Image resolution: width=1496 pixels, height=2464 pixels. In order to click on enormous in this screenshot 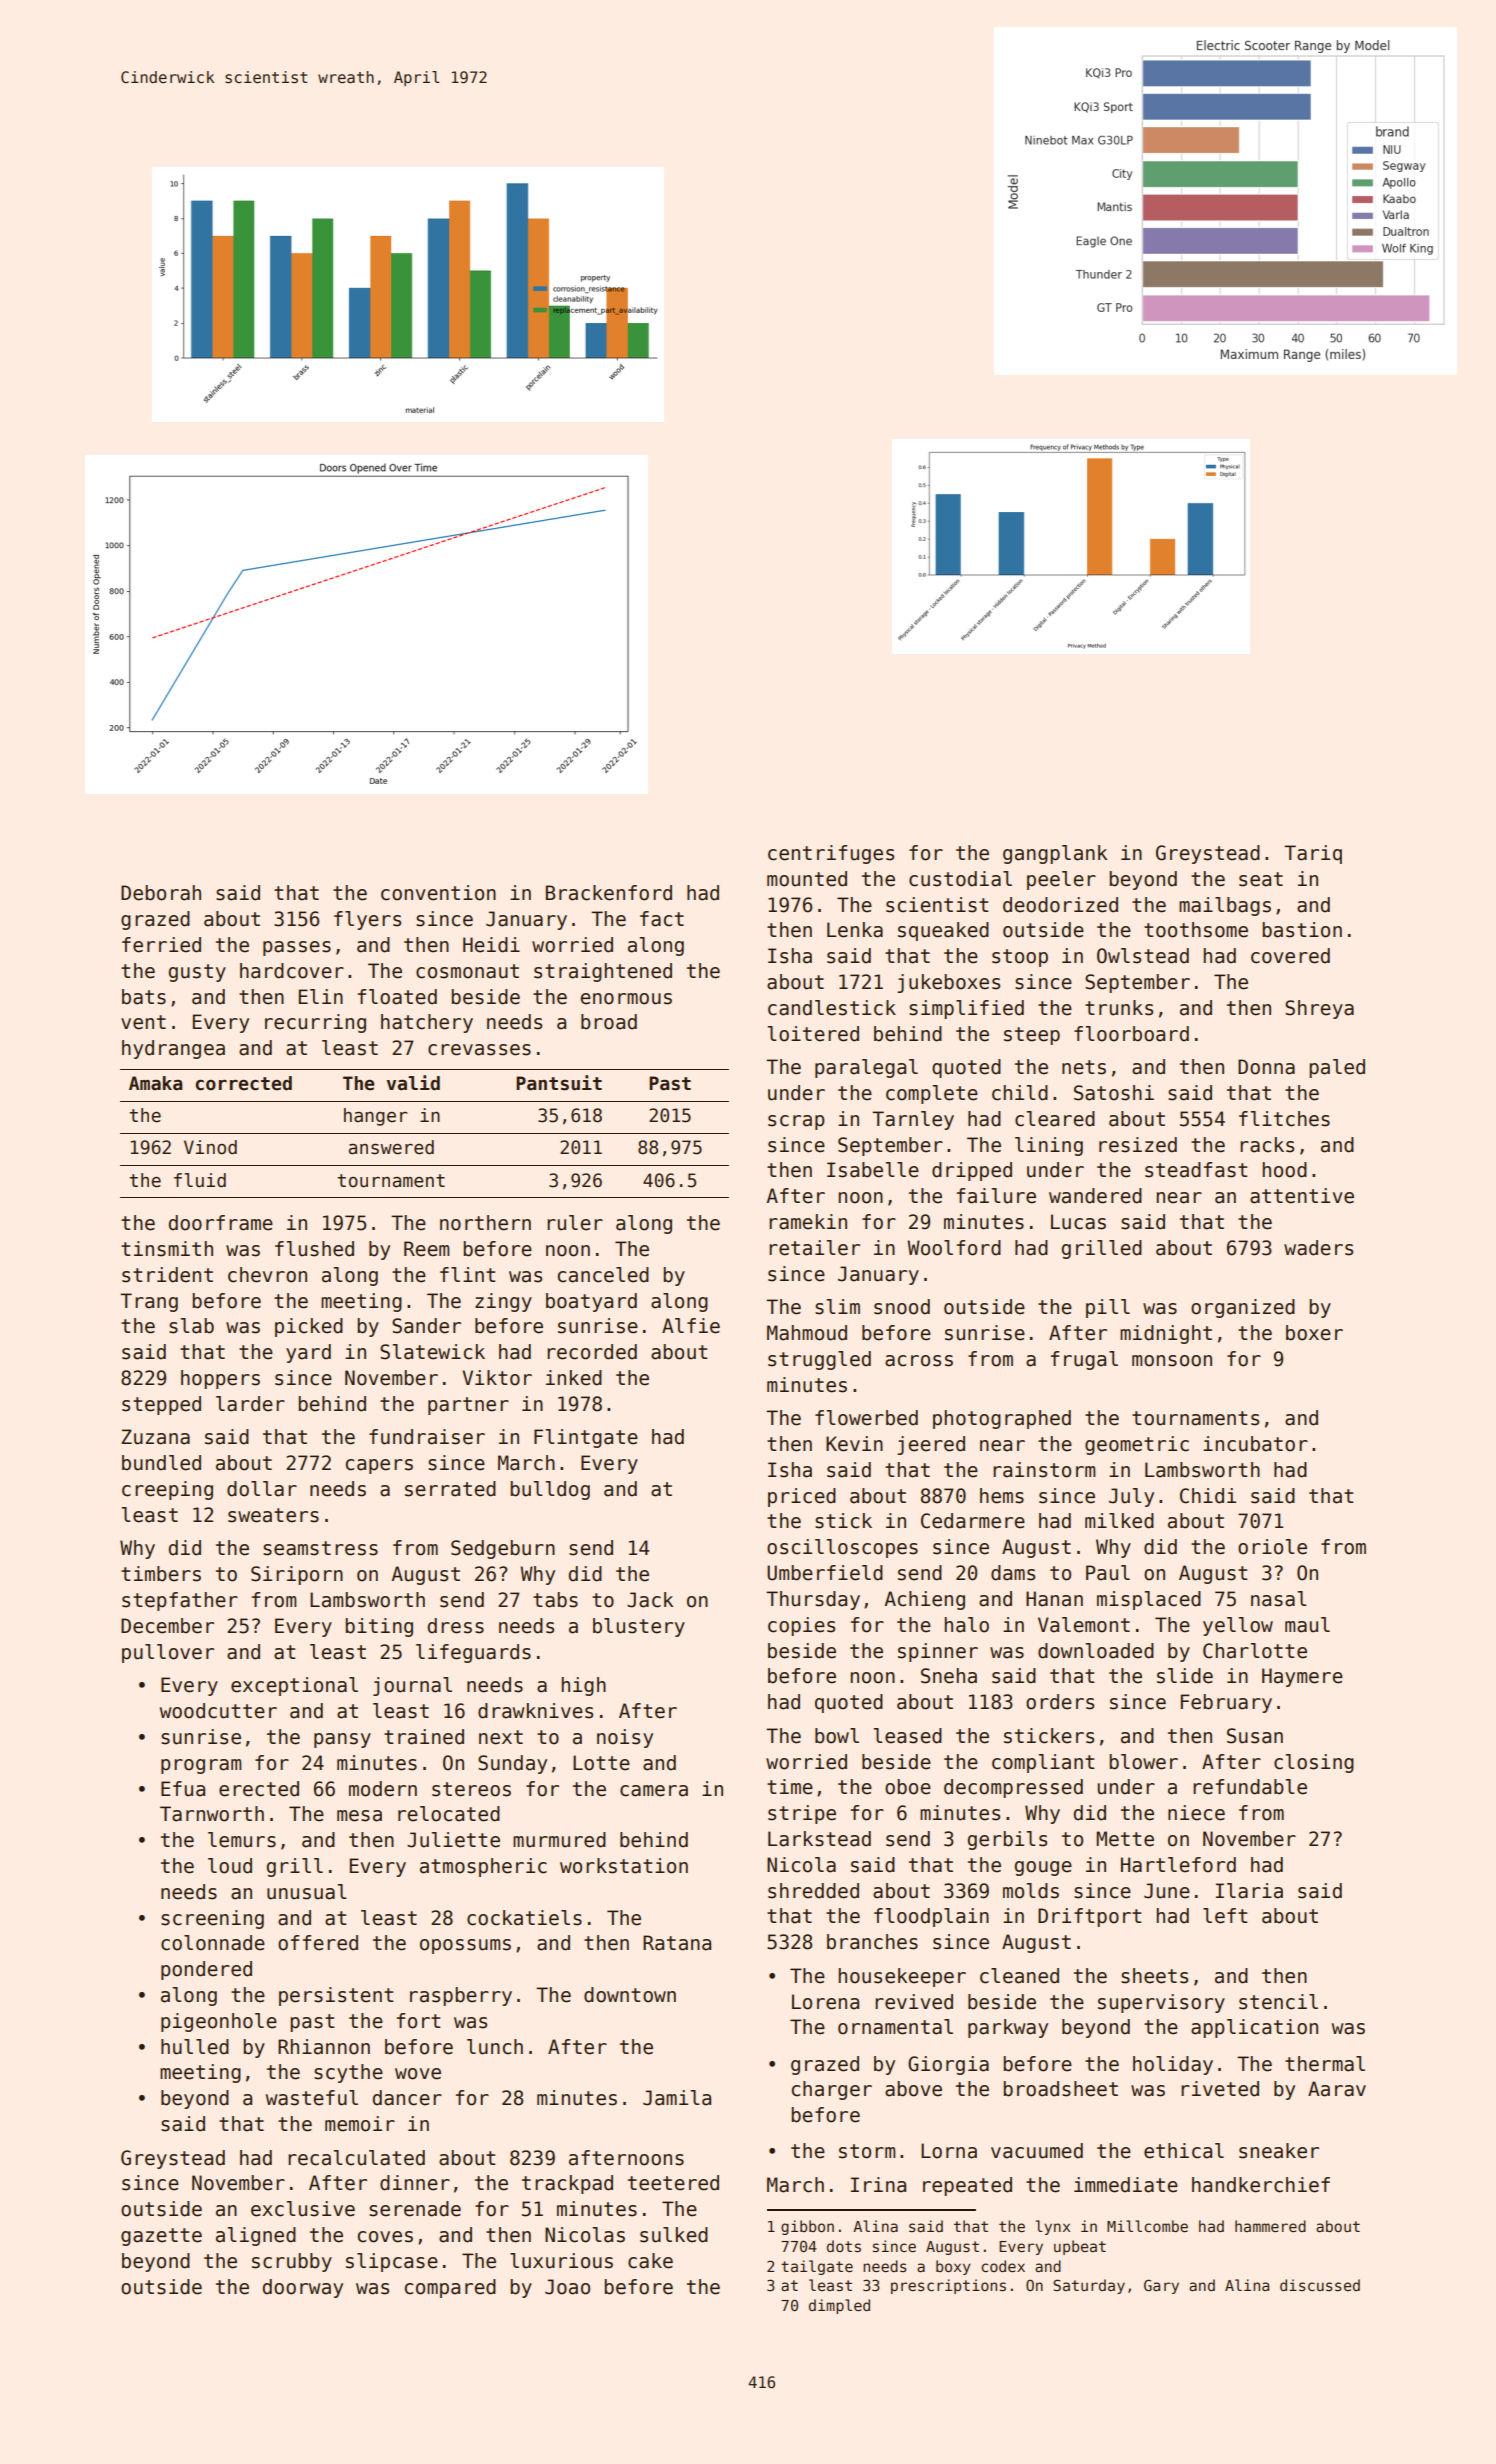, I will do `click(626, 999)`.
